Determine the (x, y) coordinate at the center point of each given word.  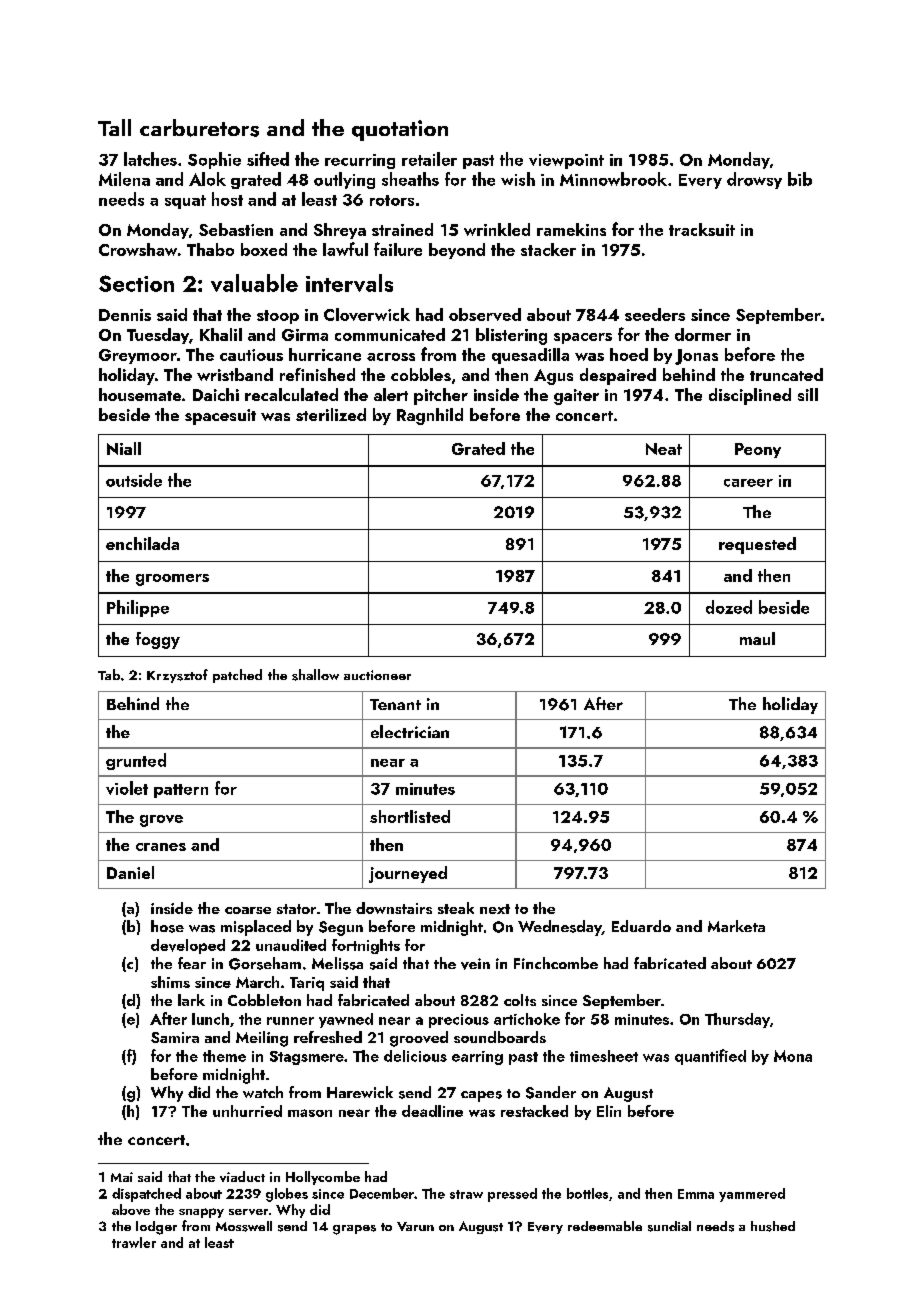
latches (150, 159)
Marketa (736, 926)
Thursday (737, 1020)
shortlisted (410, 816)
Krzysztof (177, 676)
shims (170, 982)
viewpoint (566, 161)
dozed (729, 607)
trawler (134, 1242)
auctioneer (377, 675)
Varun (415, 1226)
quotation (400, 130)
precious (459, 1021)
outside (134, 480)
